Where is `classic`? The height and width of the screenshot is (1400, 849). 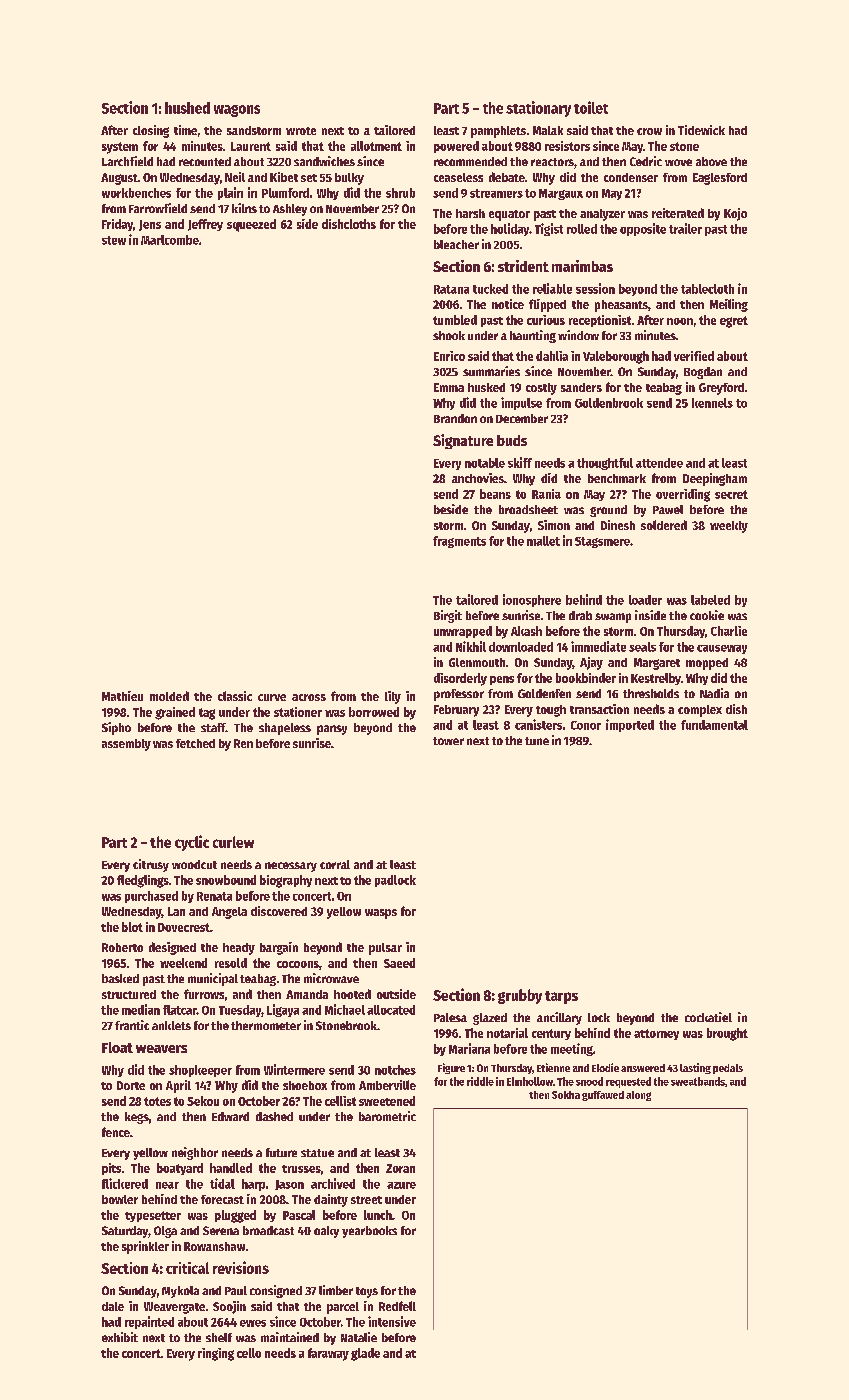
classic is located at coordinates (235, 696).
